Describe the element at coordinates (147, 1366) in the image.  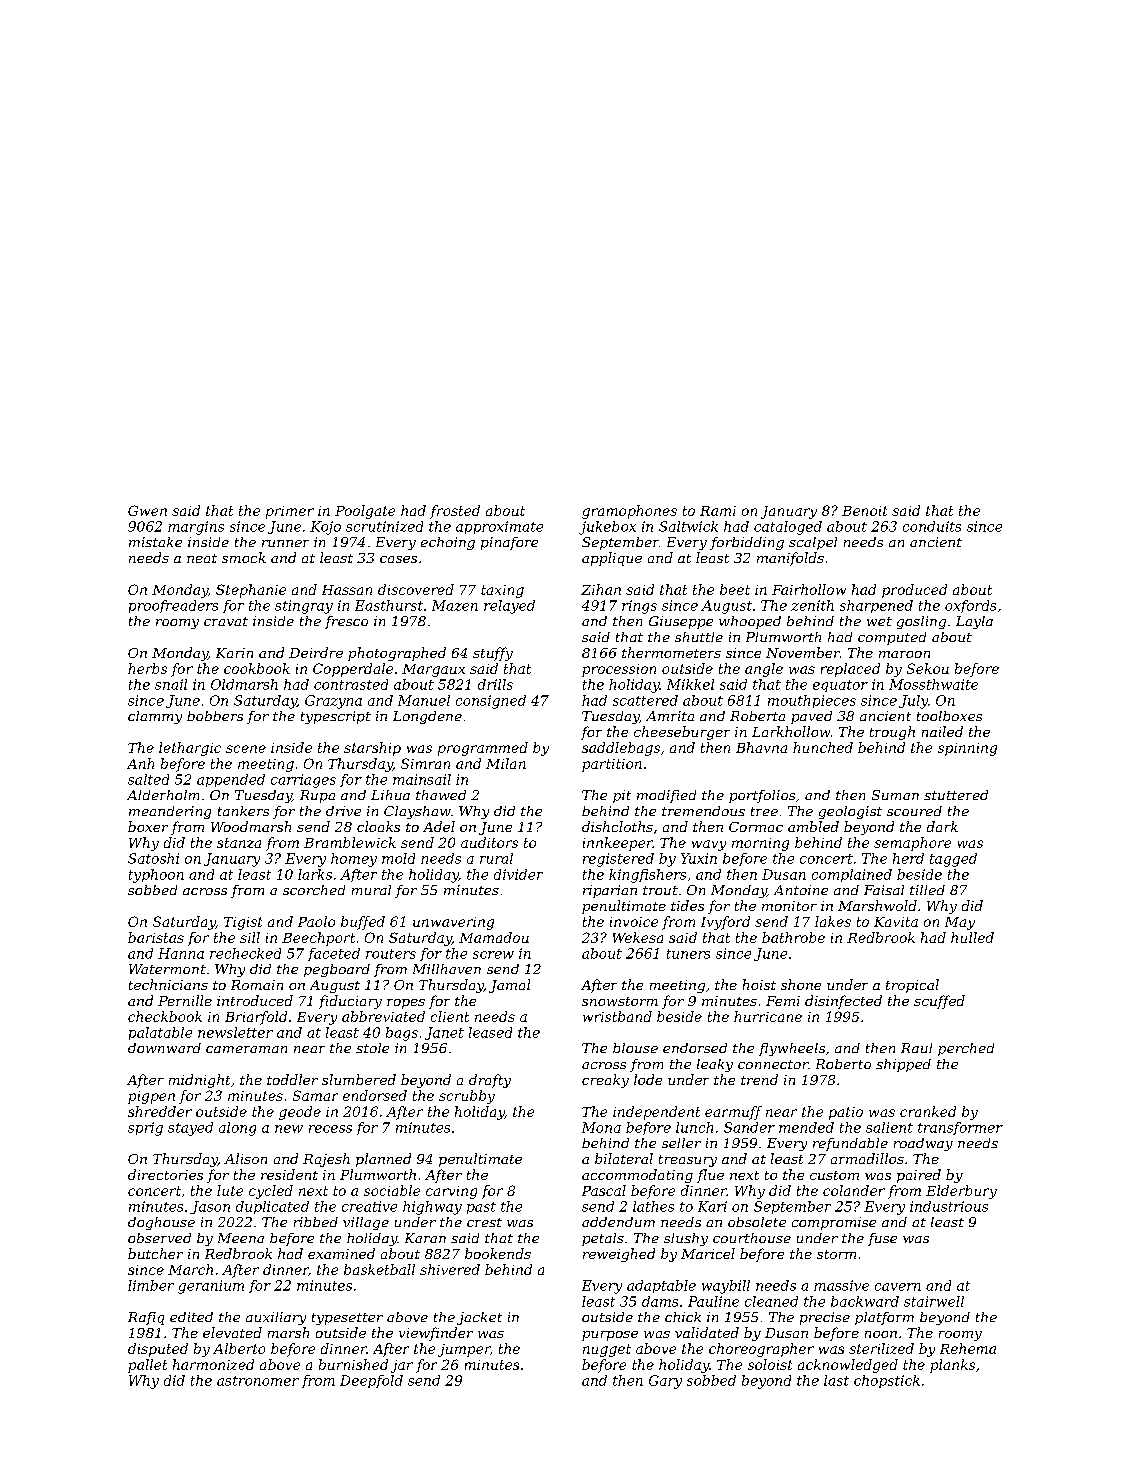
I see `pallet` at that location.
